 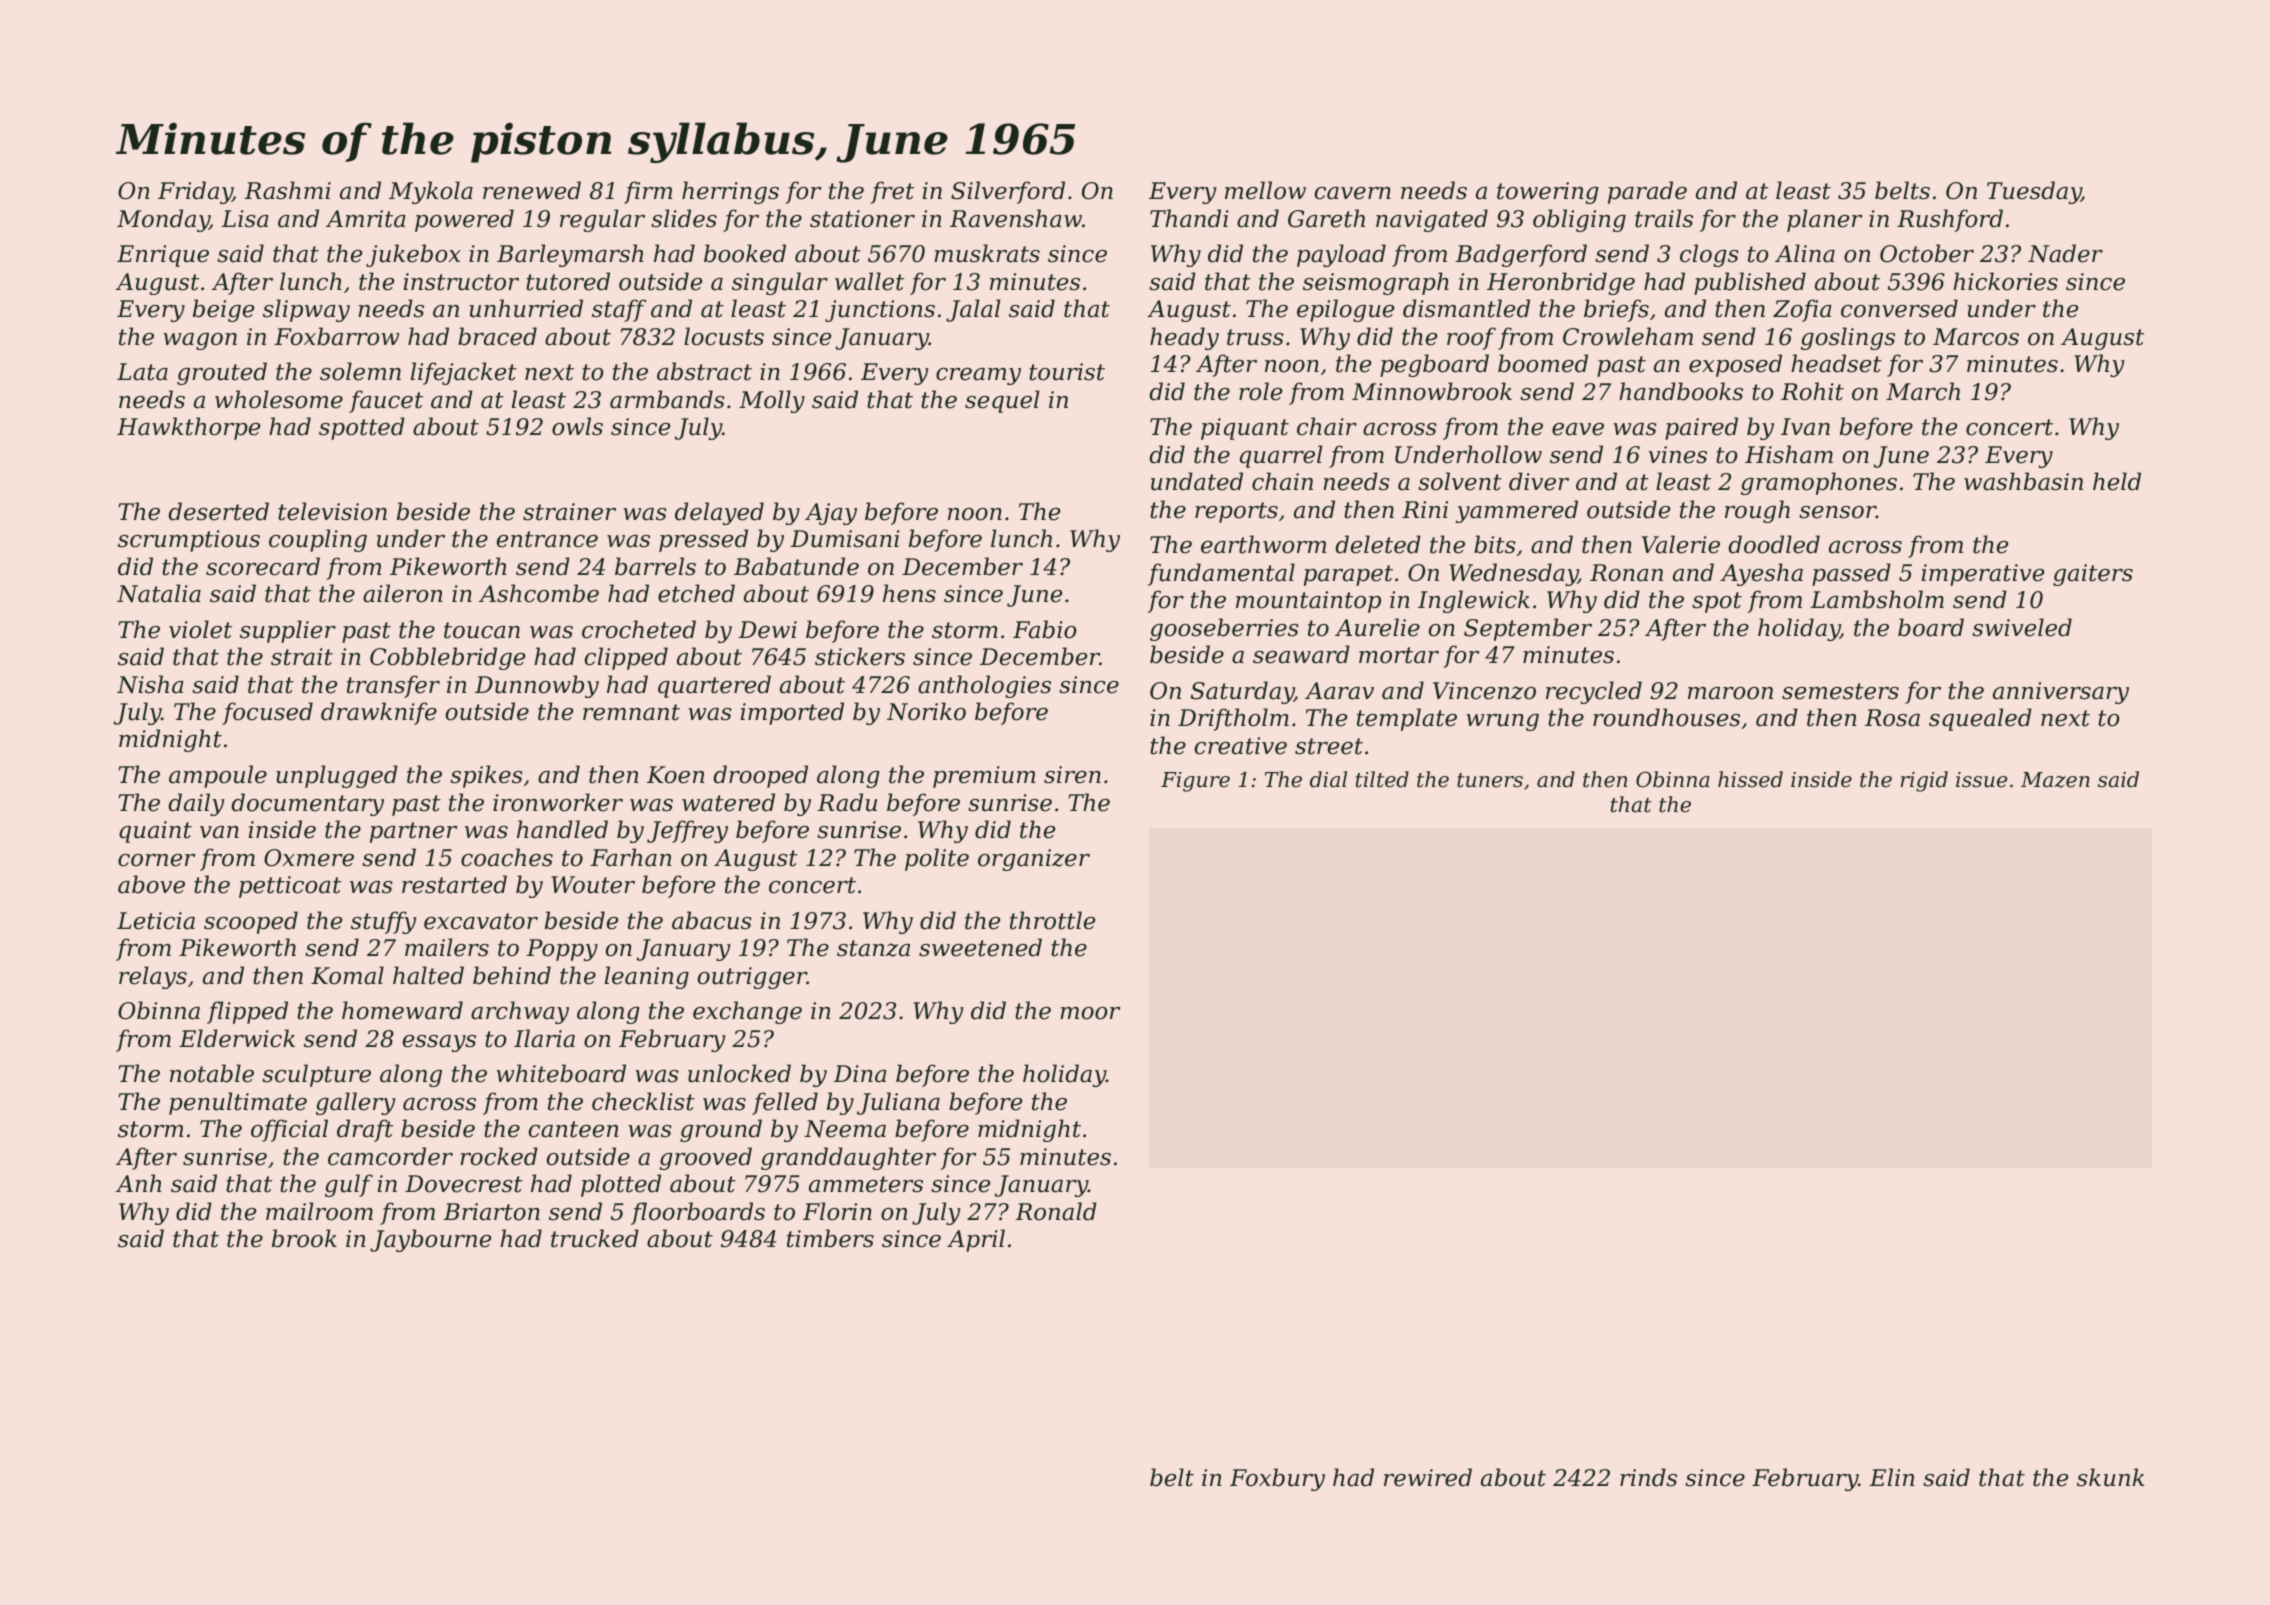 I want to click on Foxbury, so click(x=1277, y=1479).
